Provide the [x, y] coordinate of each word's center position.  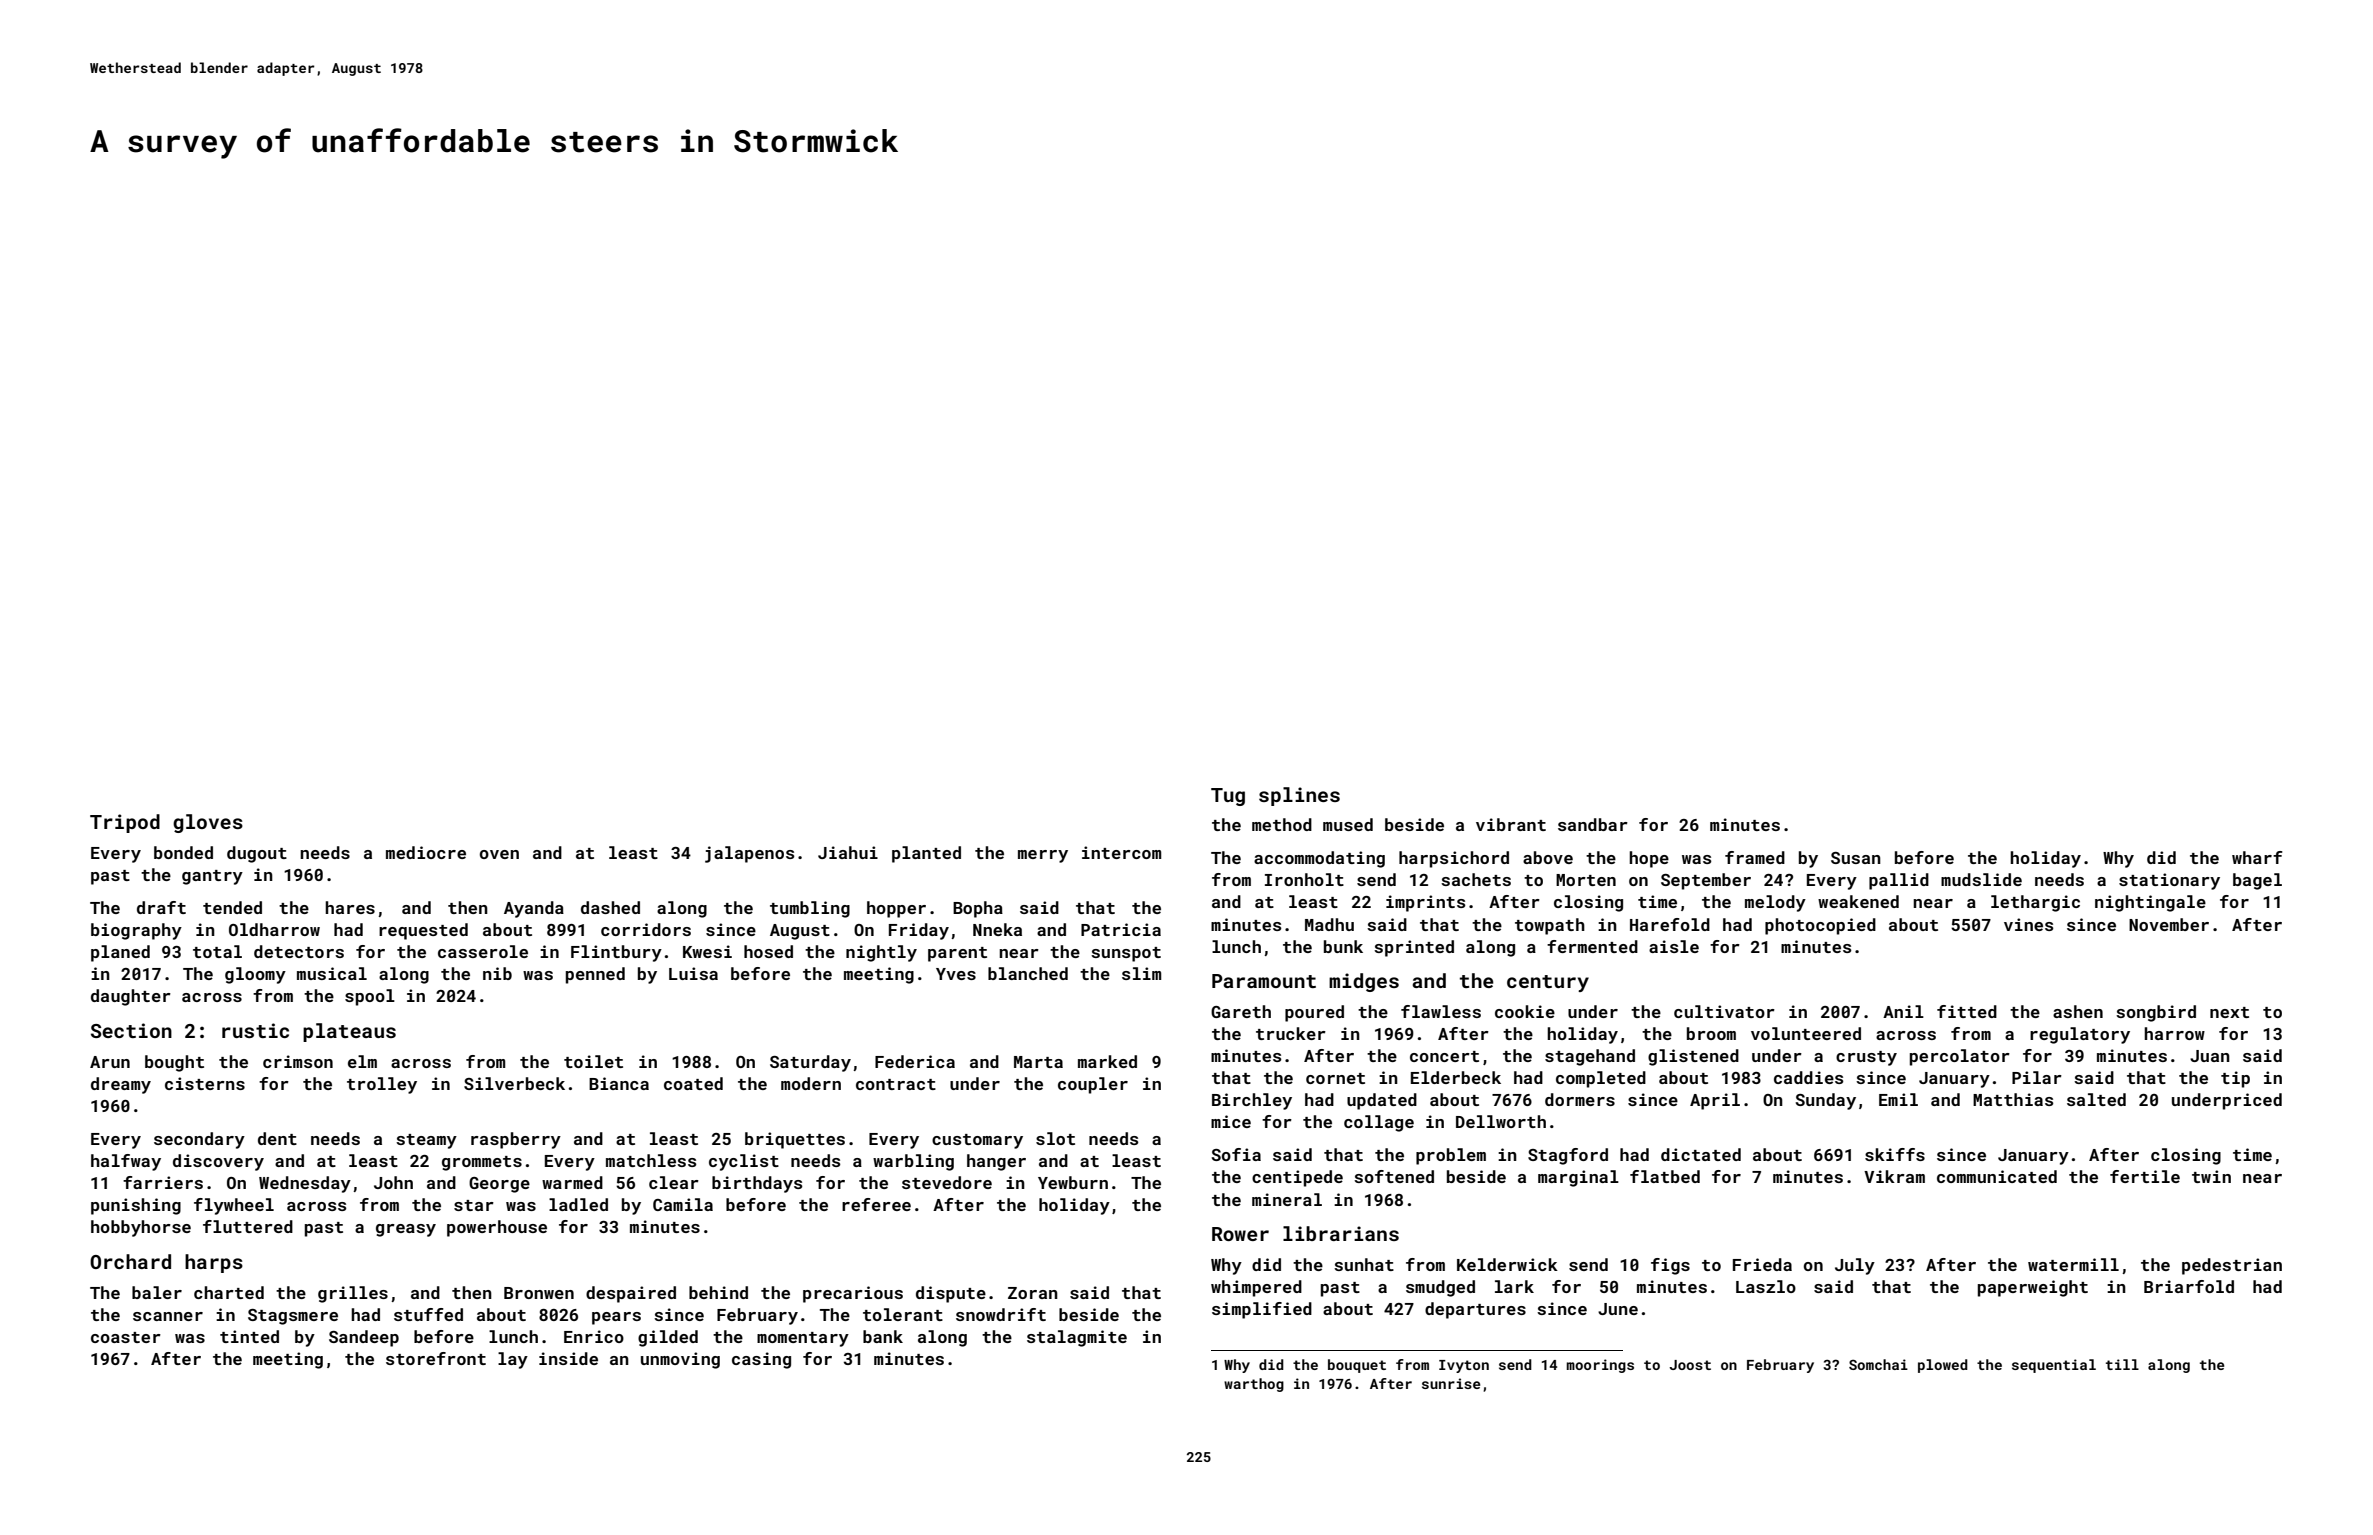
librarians [1341, 1233]
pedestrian [2232, 1266]
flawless [1441, 1011]
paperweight [2033, 1288]
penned [595, 975]
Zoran [1033, 1293]
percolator [1960, 1057]
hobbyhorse [141, 1228]
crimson [298, 1061]
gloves [208, 823]
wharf [2257, 857]
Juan [2210, 1056]
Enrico [594, 1336]
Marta [1038, 1062]
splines [1299, 796]
